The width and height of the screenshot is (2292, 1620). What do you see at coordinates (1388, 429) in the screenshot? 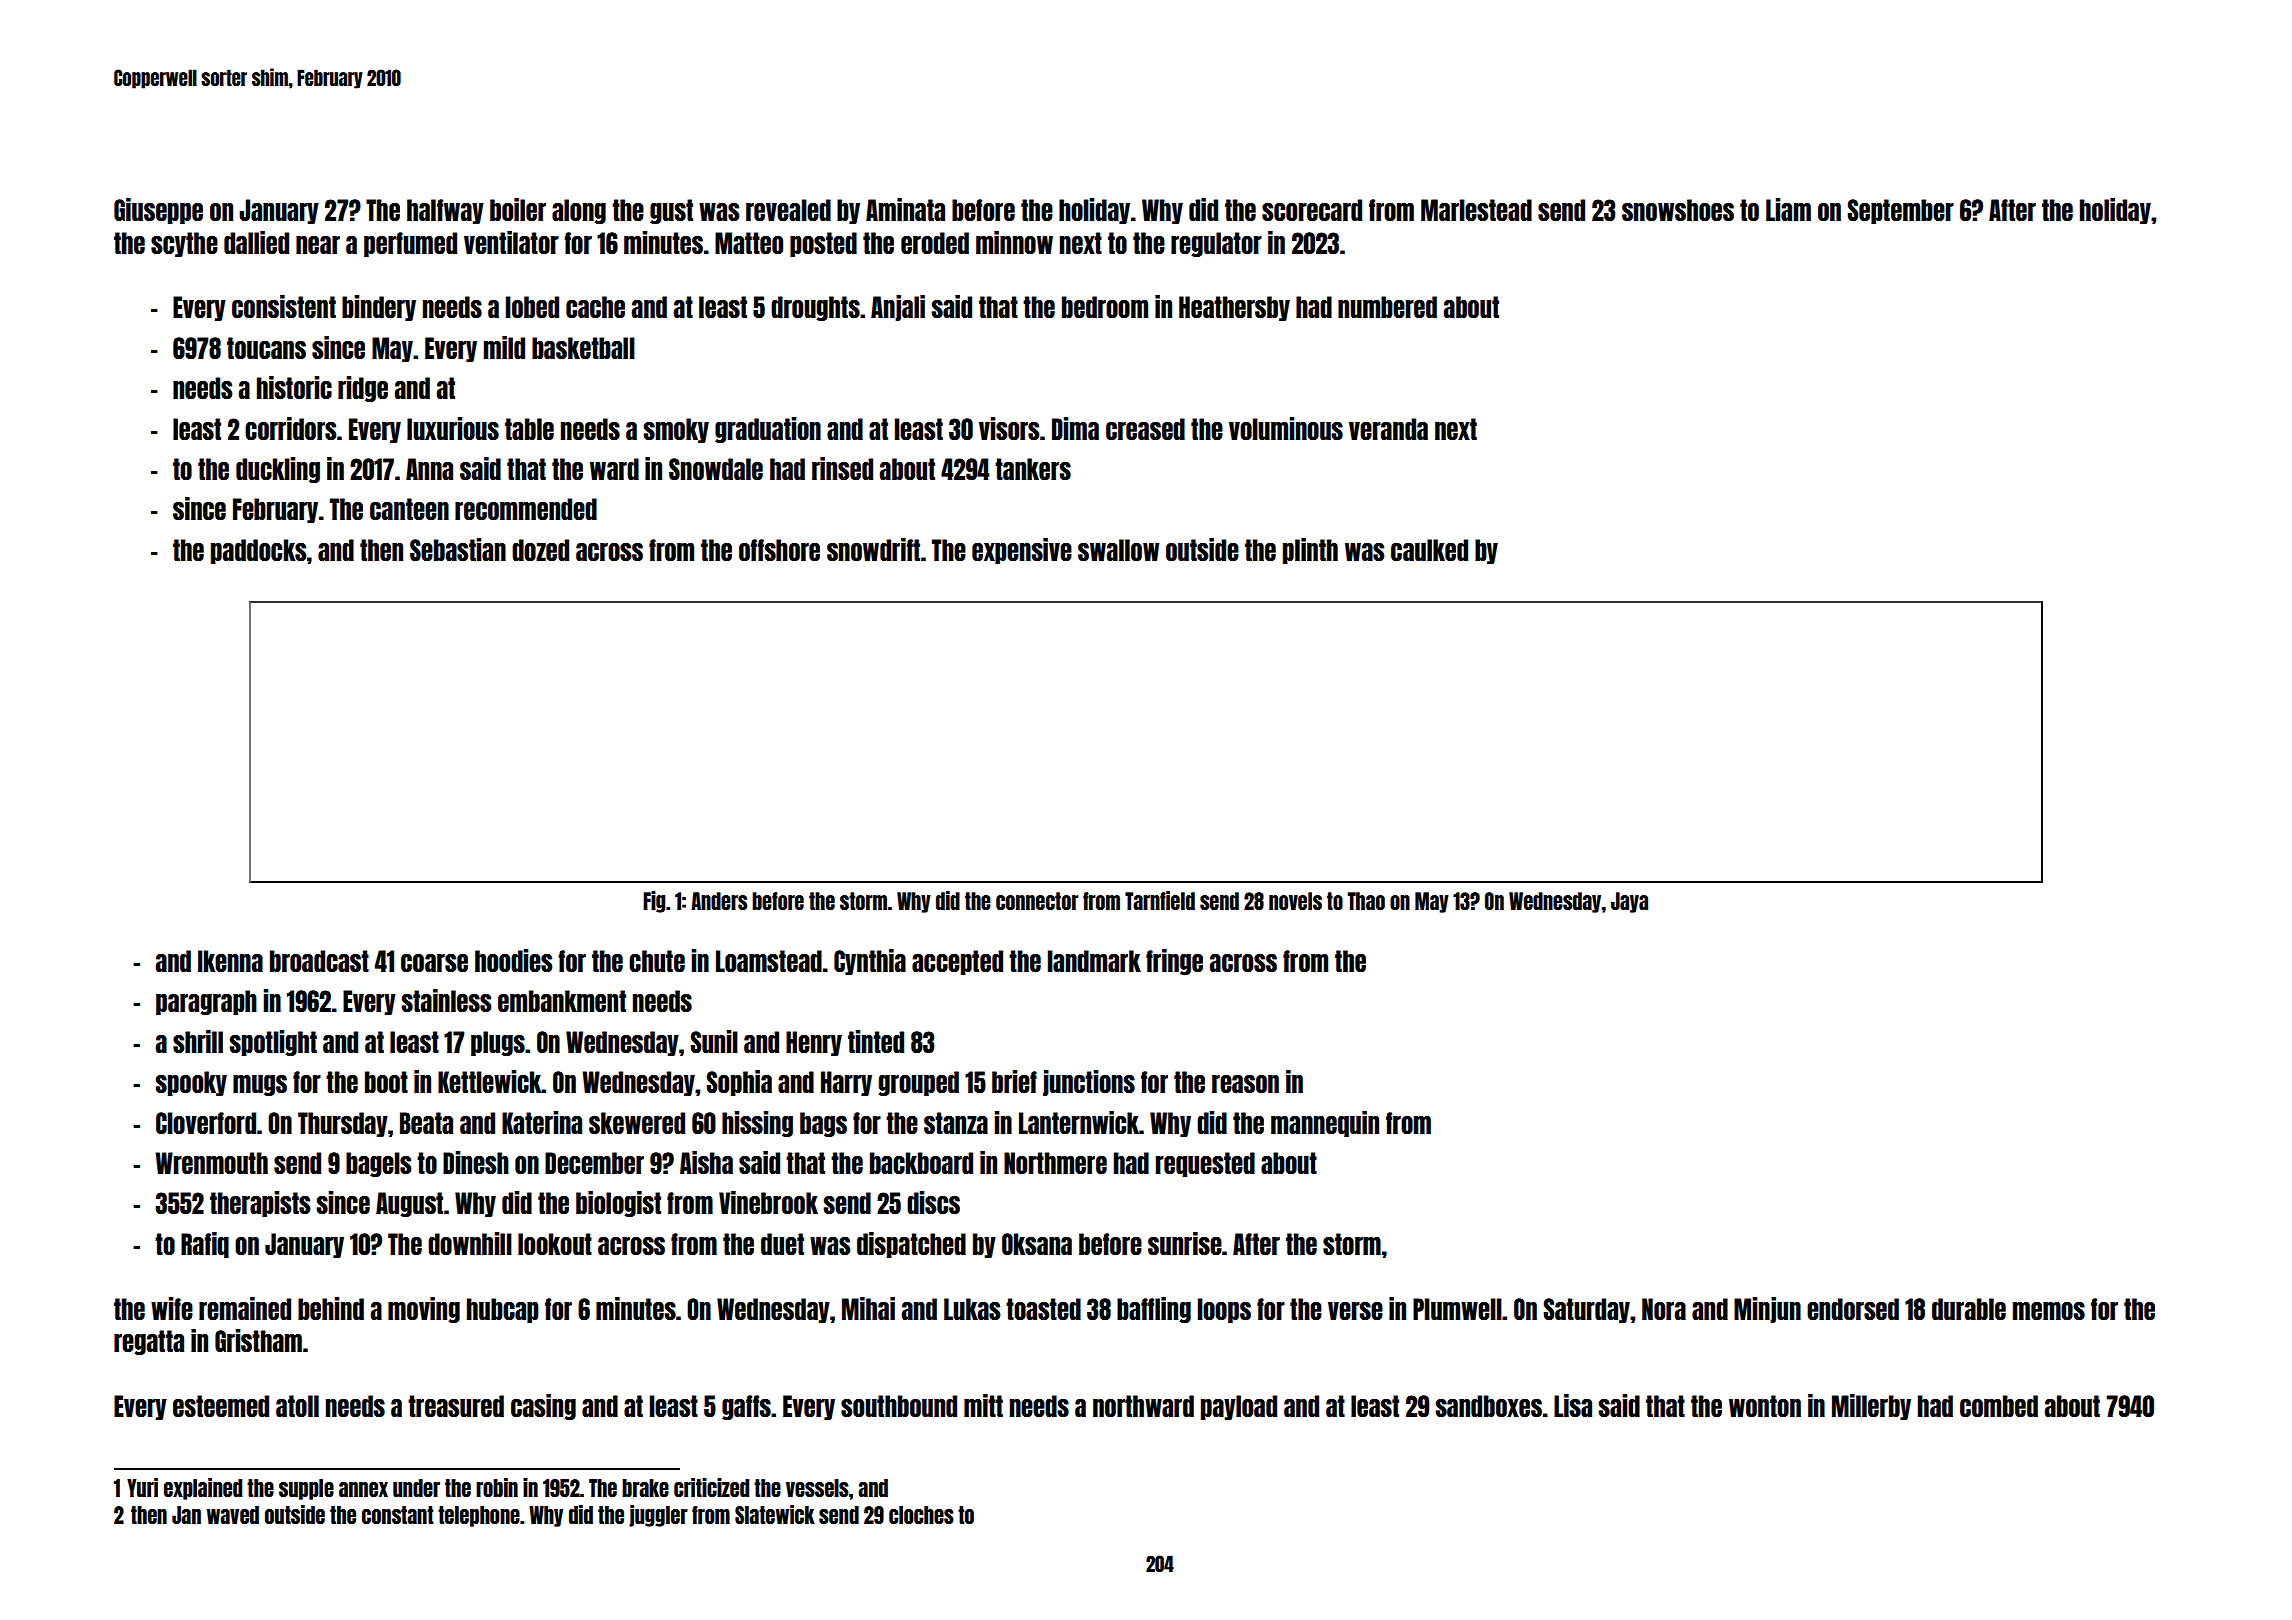
I see `veranda` at bounding box center [1388, 429].
